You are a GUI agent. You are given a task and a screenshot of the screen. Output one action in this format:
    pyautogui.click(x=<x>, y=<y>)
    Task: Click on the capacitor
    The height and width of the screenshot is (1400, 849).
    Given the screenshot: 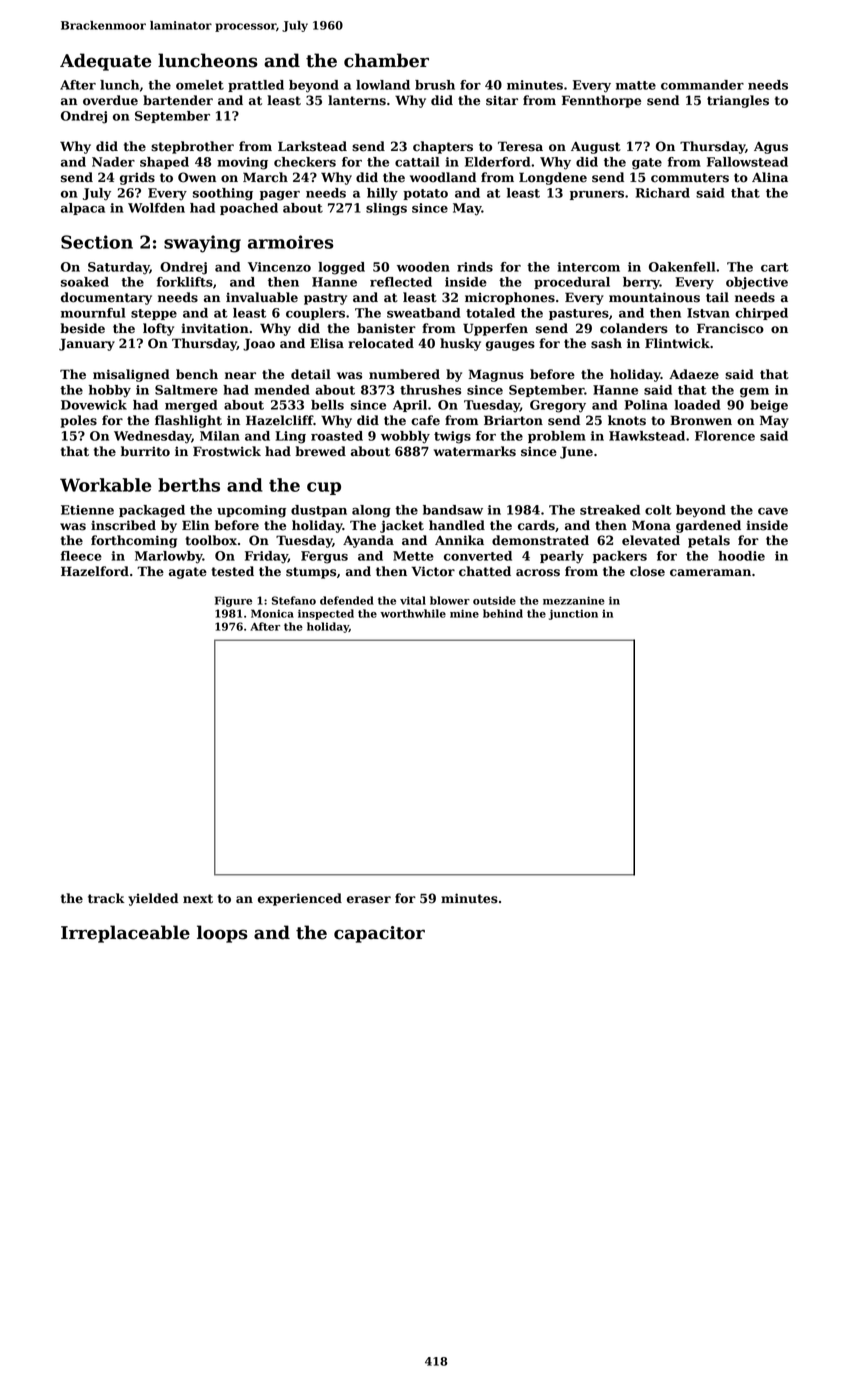 What is the action you would take?
    pyautogui.click(x=379, y=934)
